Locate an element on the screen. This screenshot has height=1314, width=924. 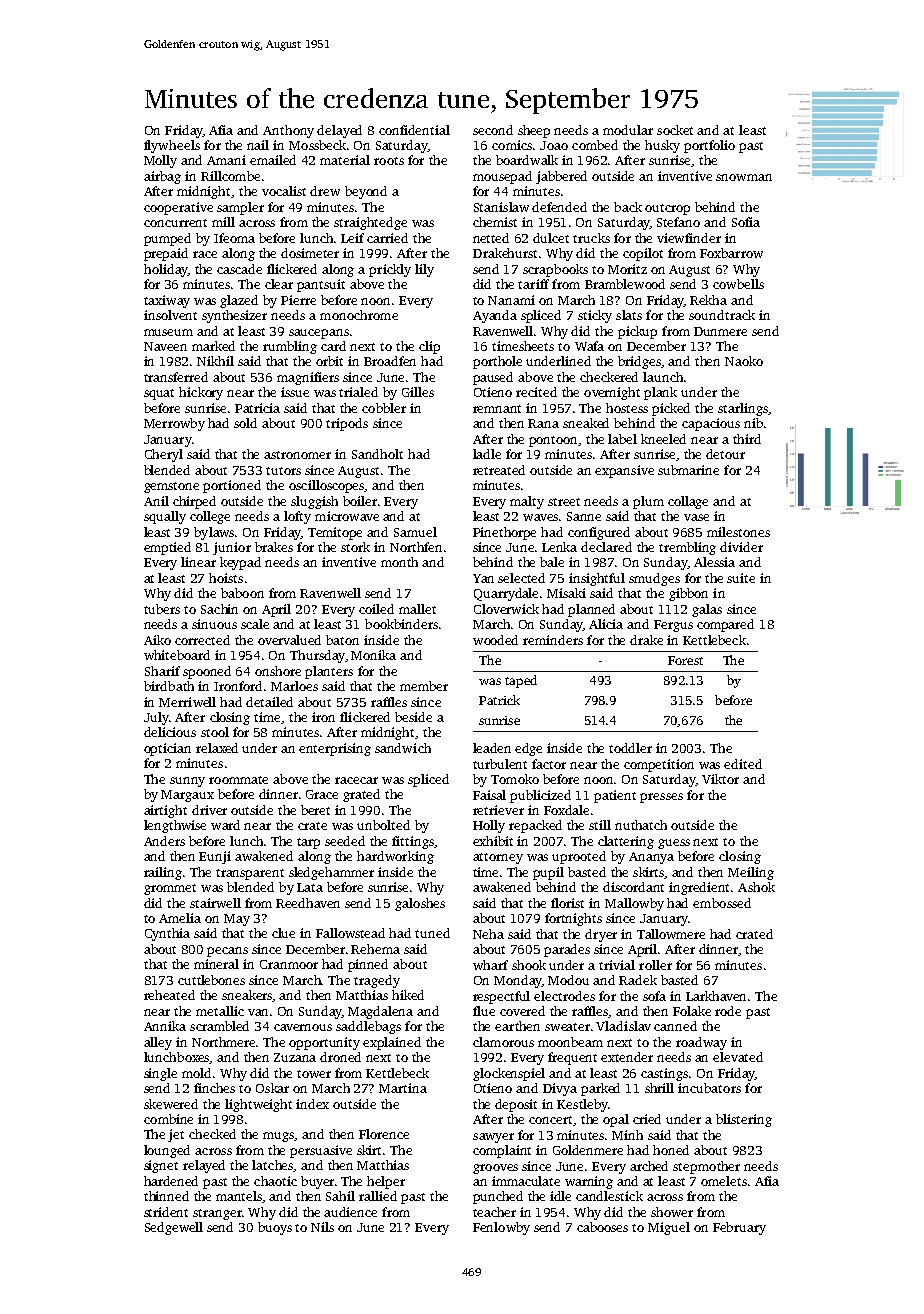
Meiling is located at coordinates (751, 873).
